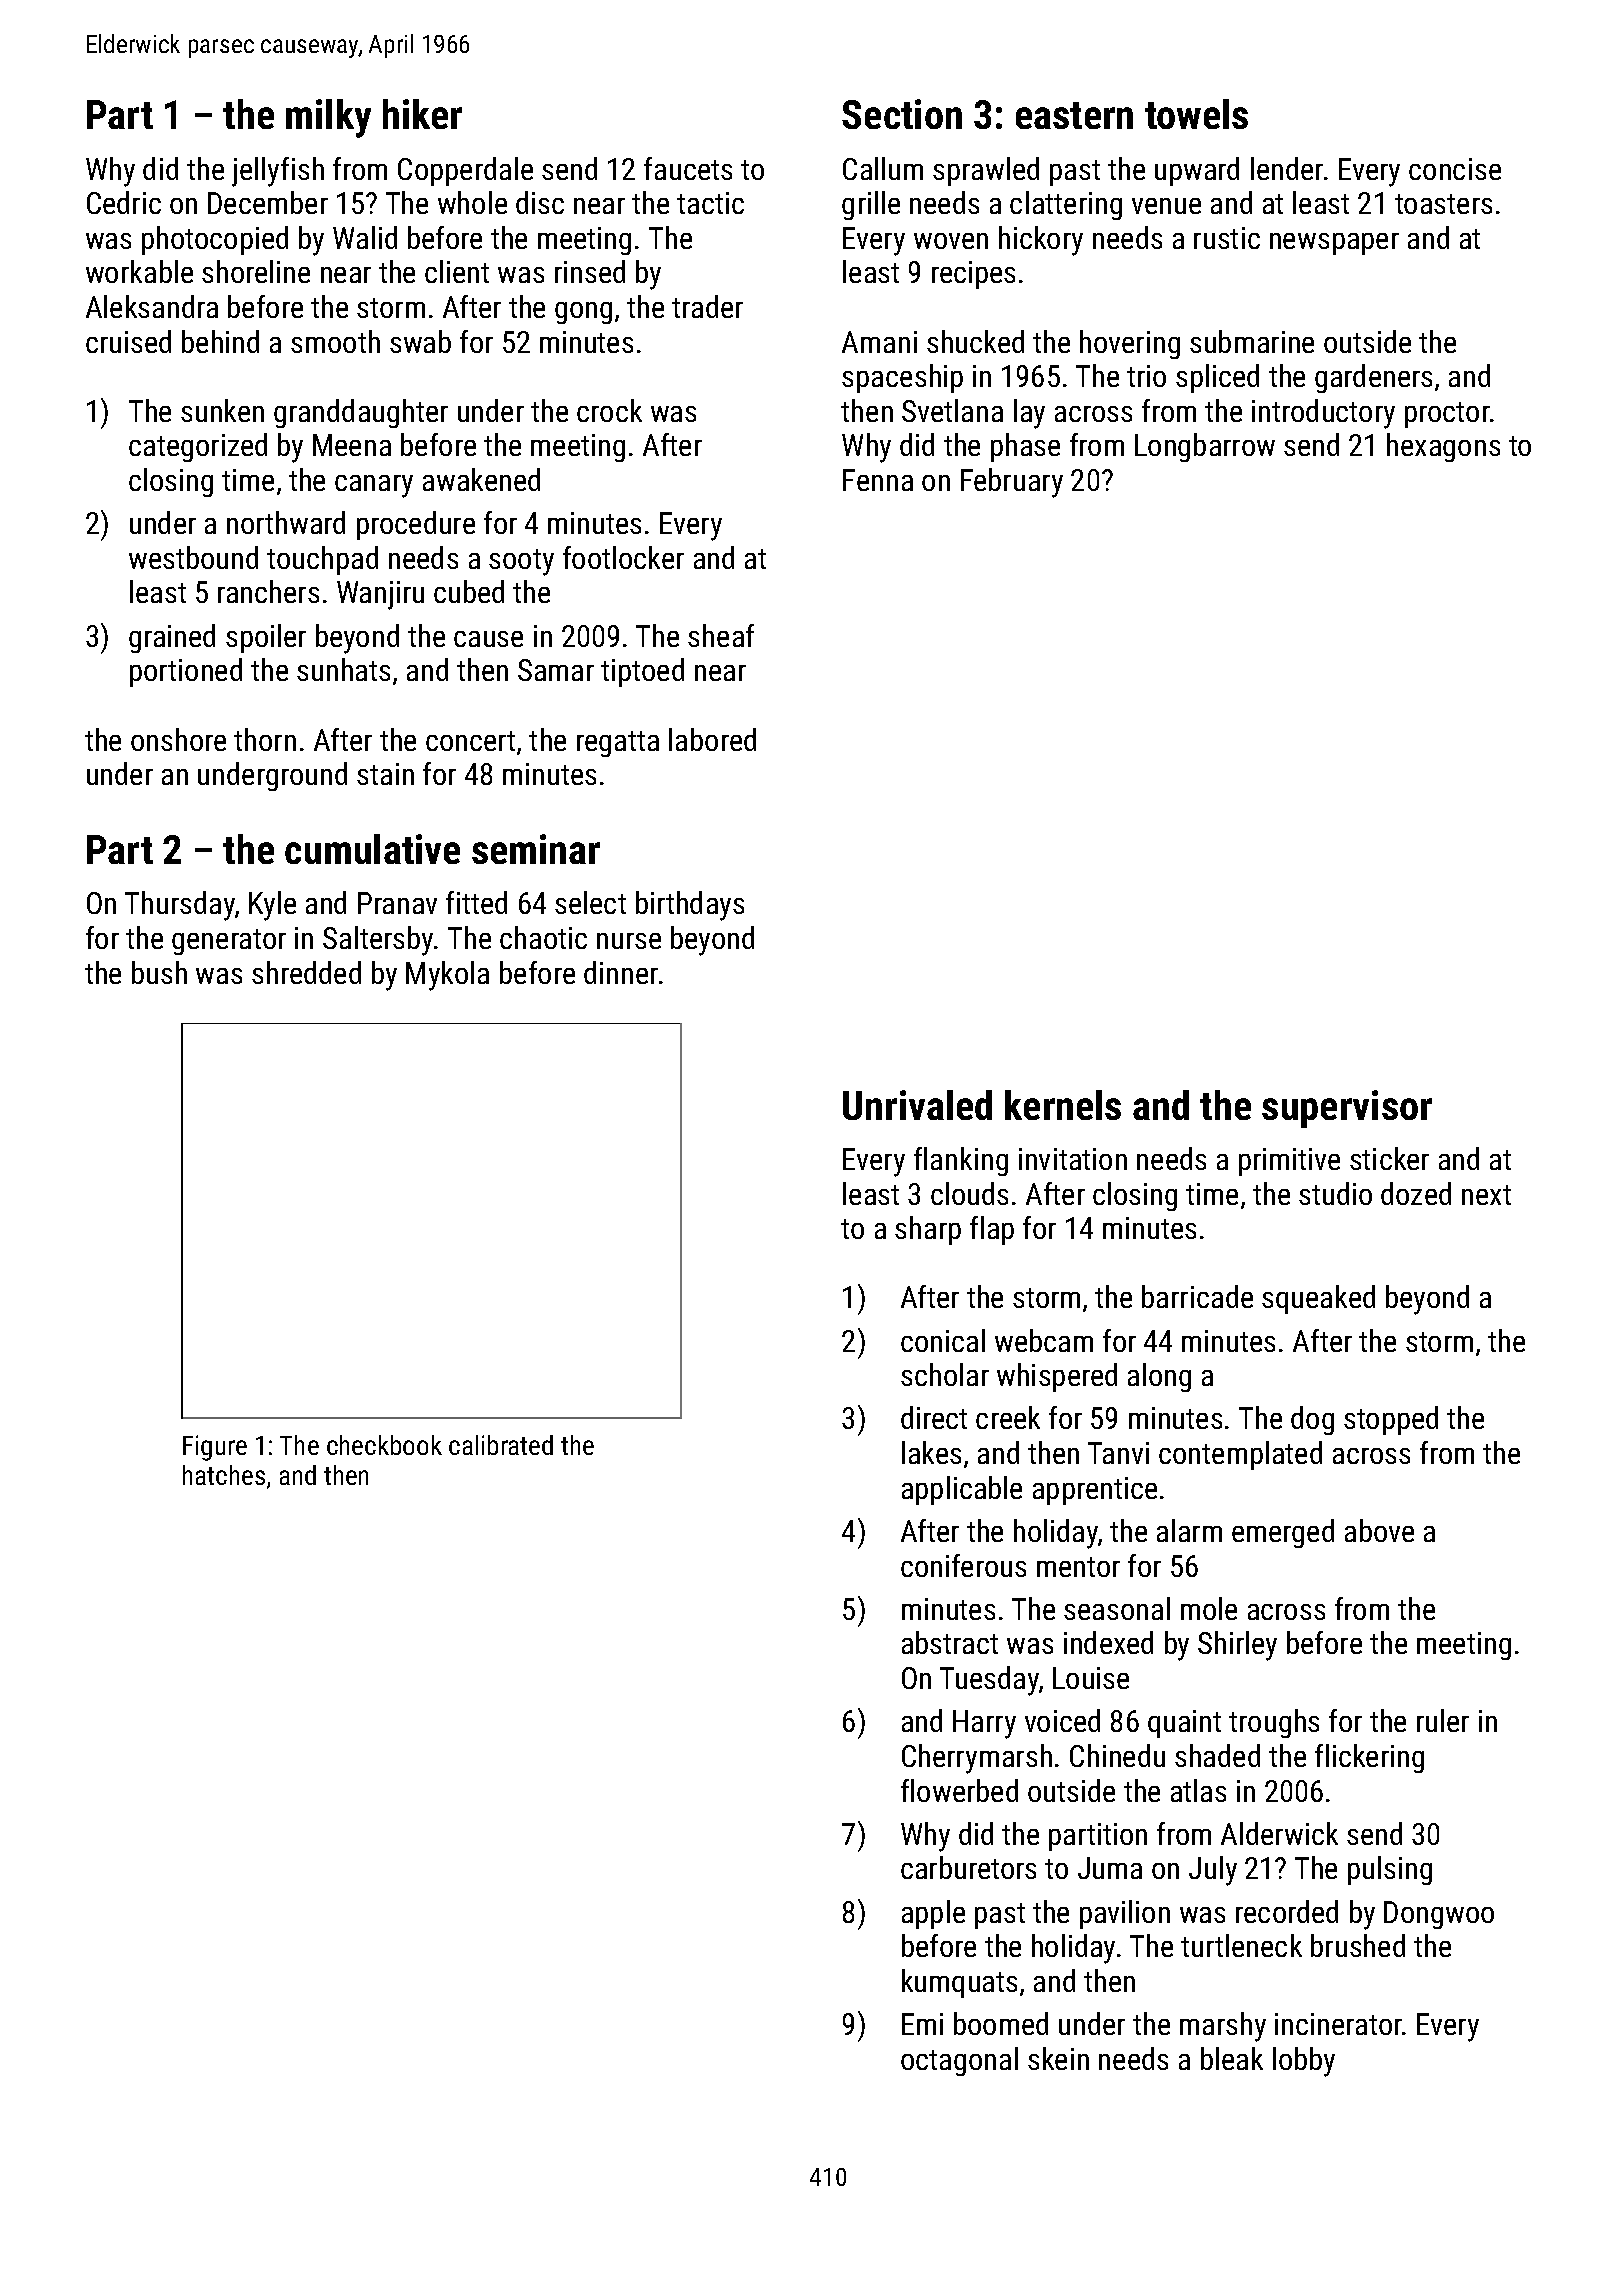  I want to click on hatches, so click(224, 1475).
